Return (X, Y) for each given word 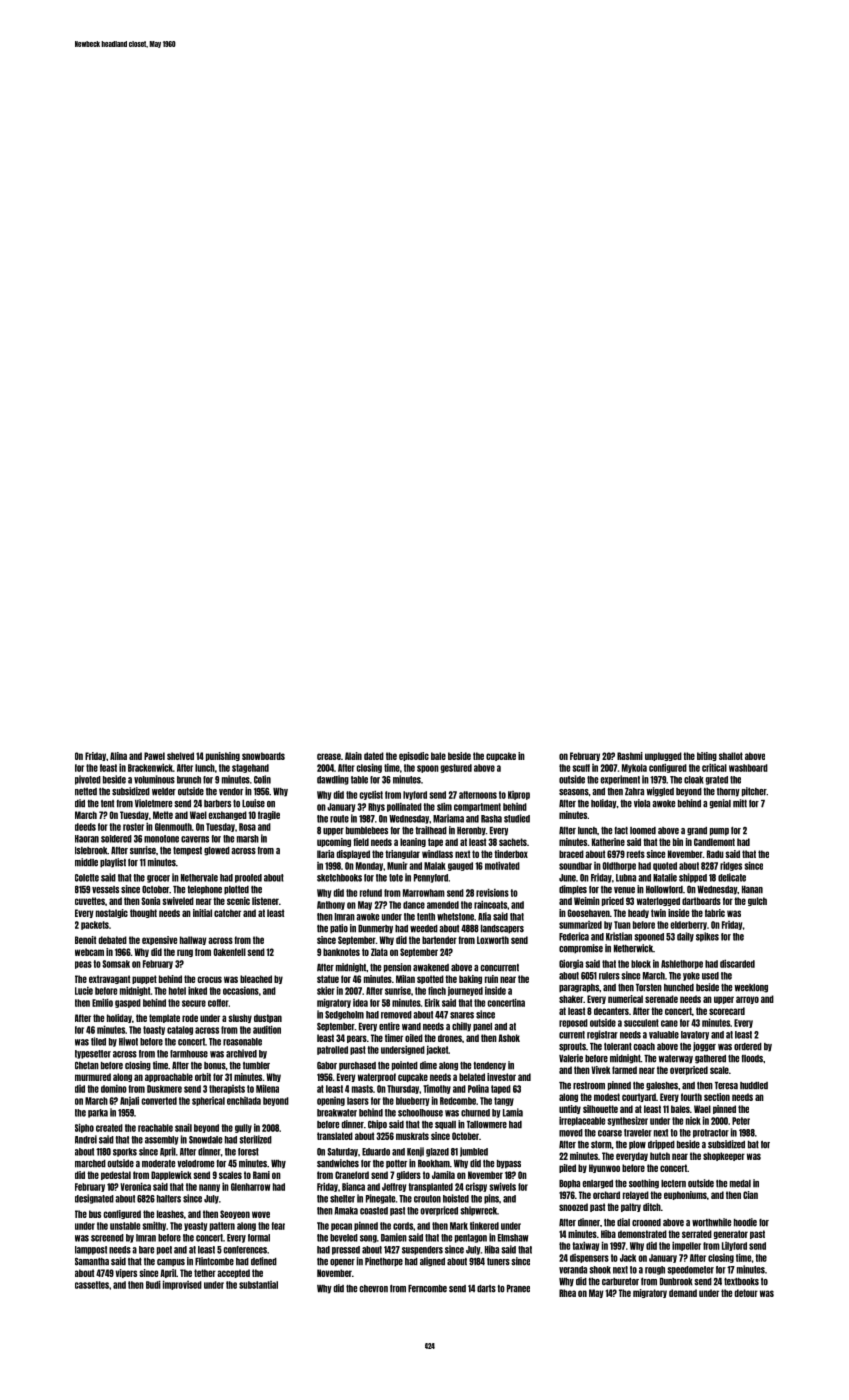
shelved (180, 756)
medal (740, 1184)
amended (443, 905)
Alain (353, 756)
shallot (731, 756)
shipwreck (478, 1211)
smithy (154, 1226)
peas (83, 965)
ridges (731, 866)
